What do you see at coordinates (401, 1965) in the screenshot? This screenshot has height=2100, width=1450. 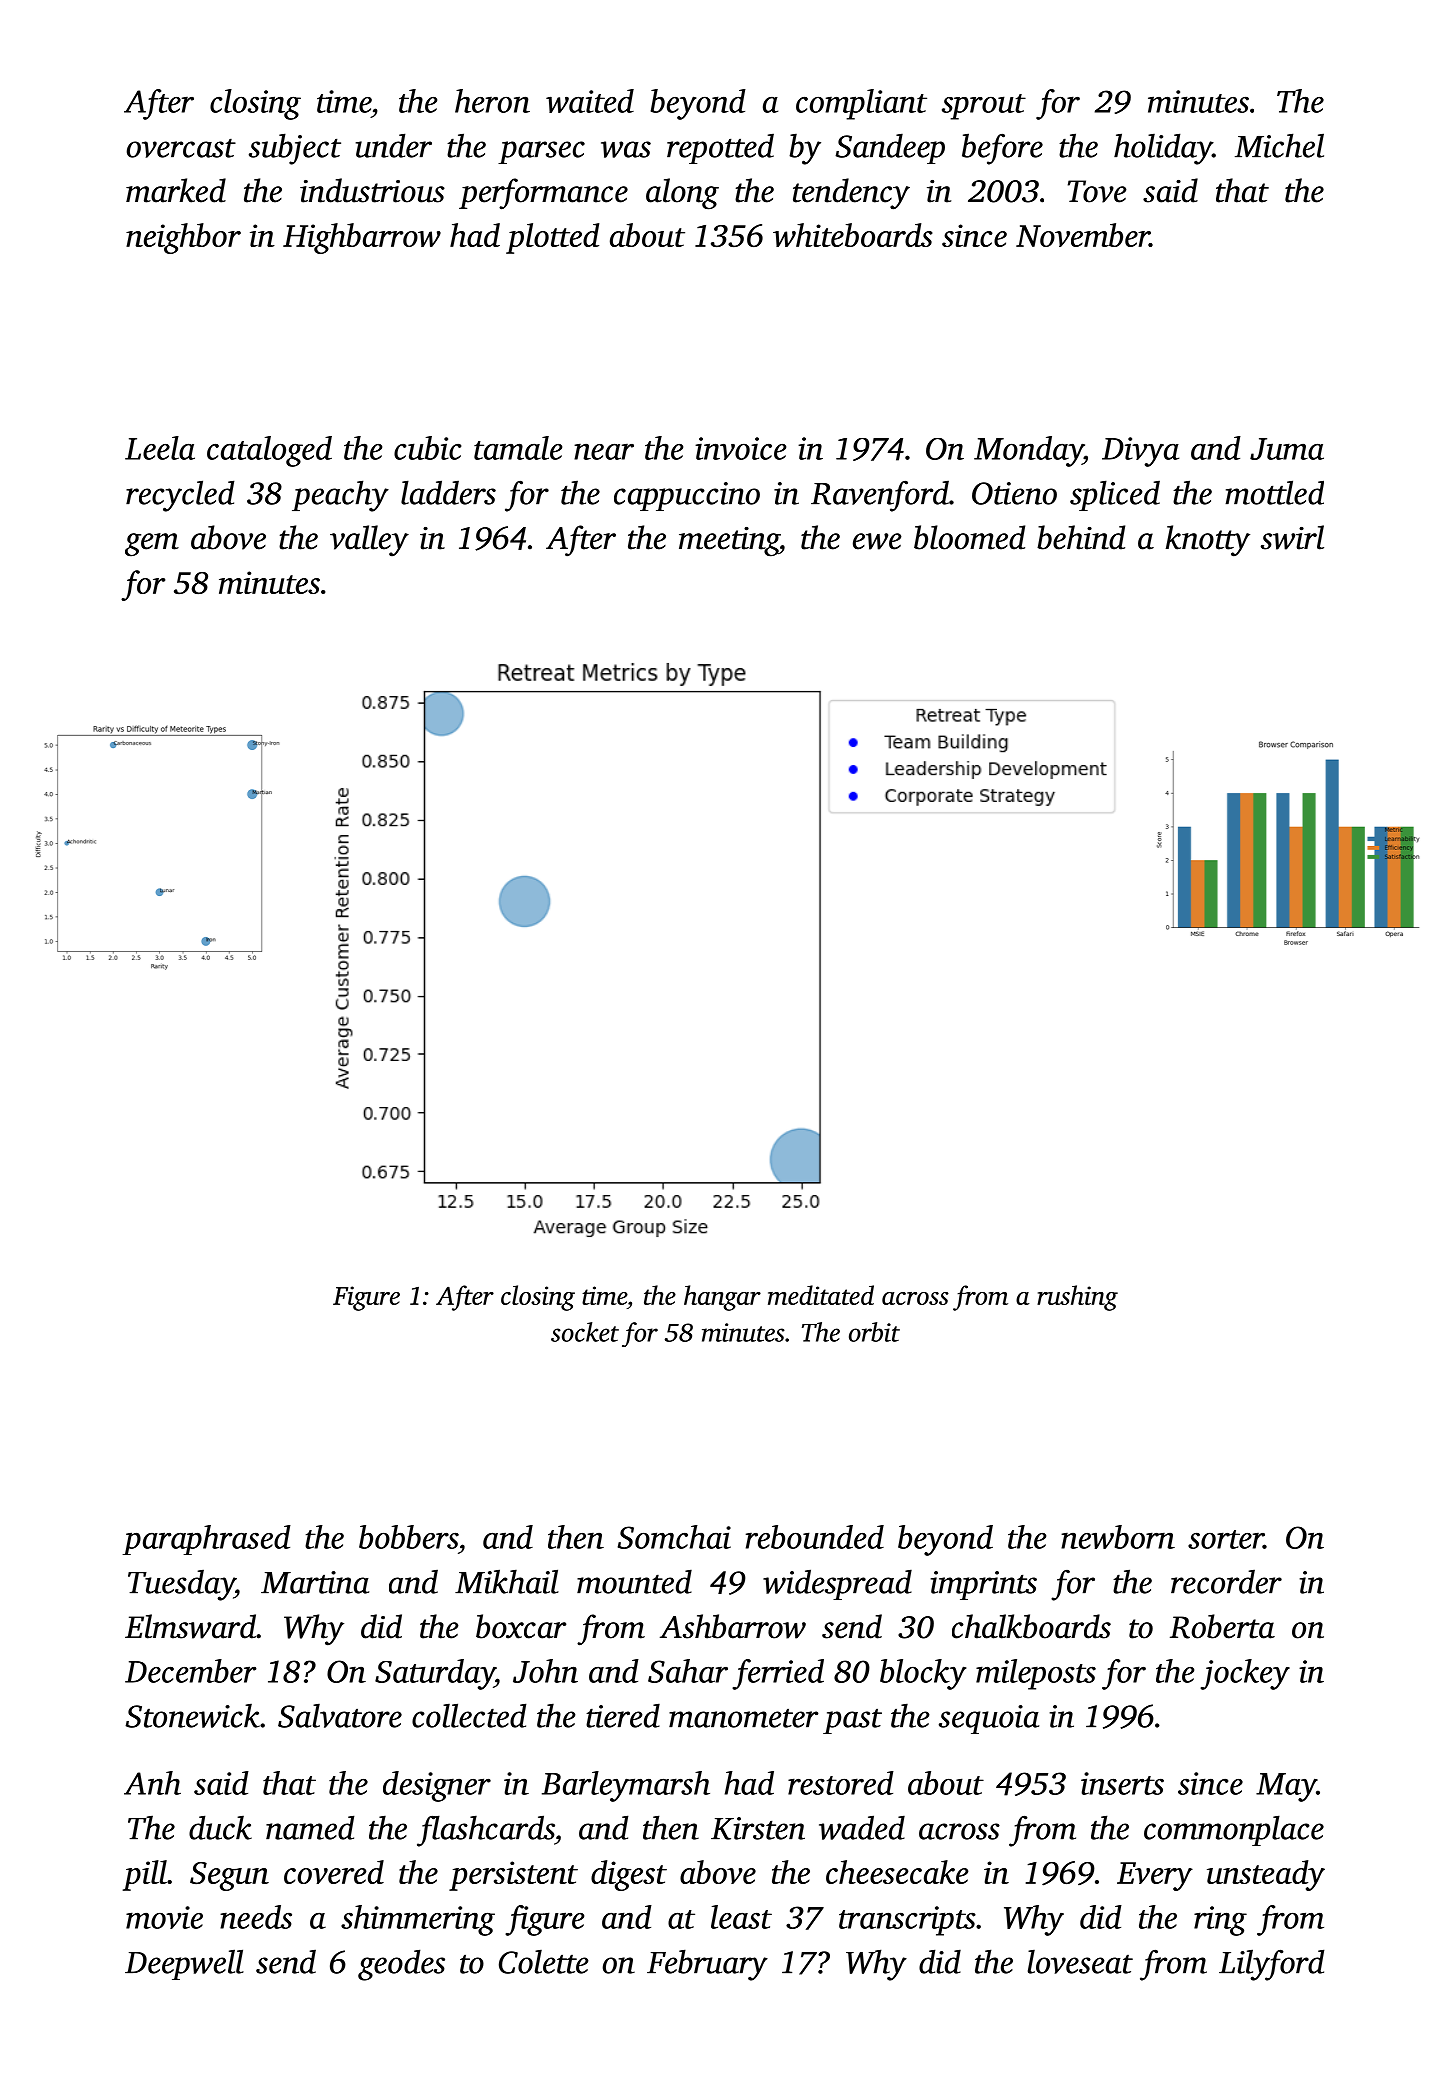 I see `geodes` at bounding box center [401, 1965].
